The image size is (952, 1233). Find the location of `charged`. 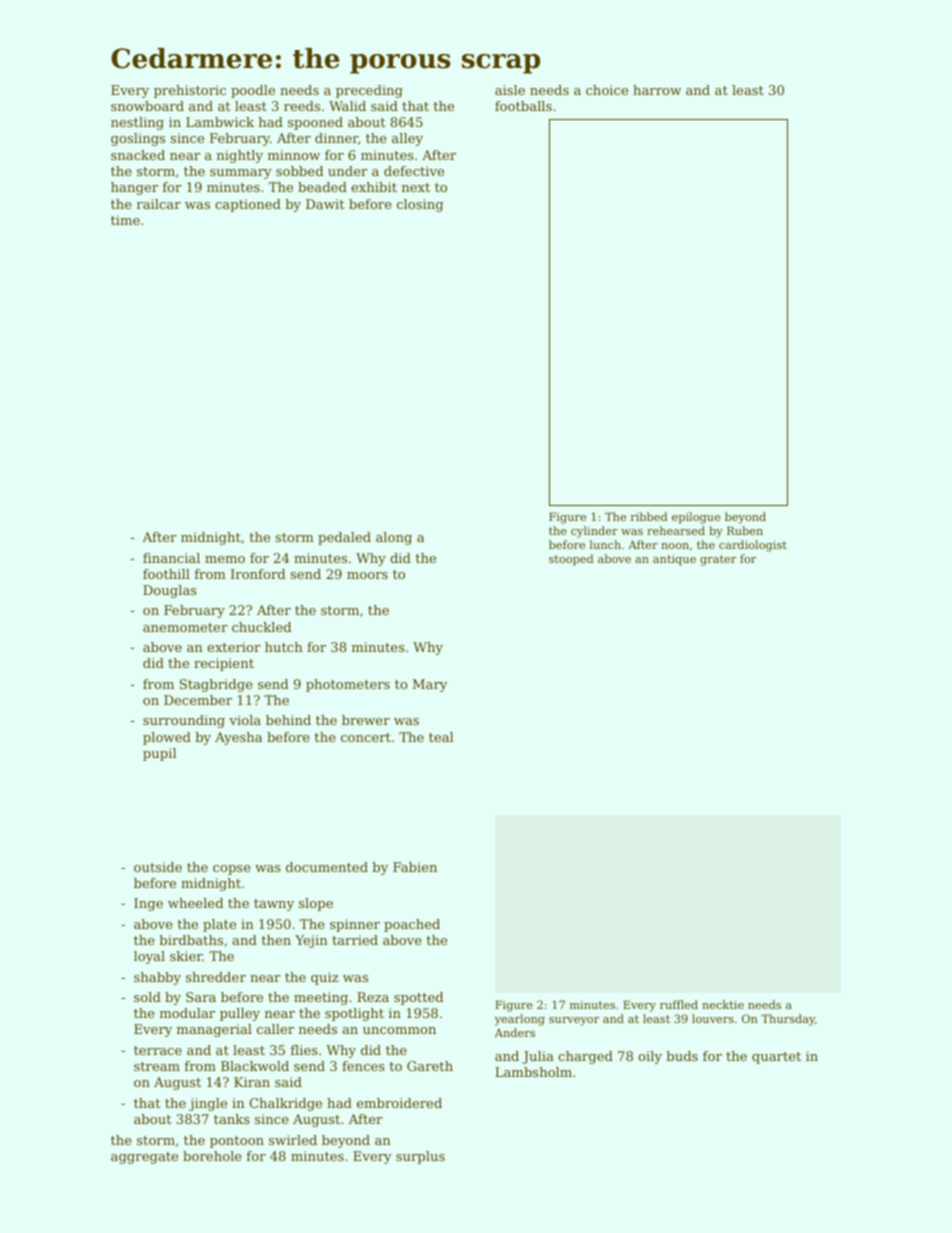

charged is located at coordinates (585, 1057).
